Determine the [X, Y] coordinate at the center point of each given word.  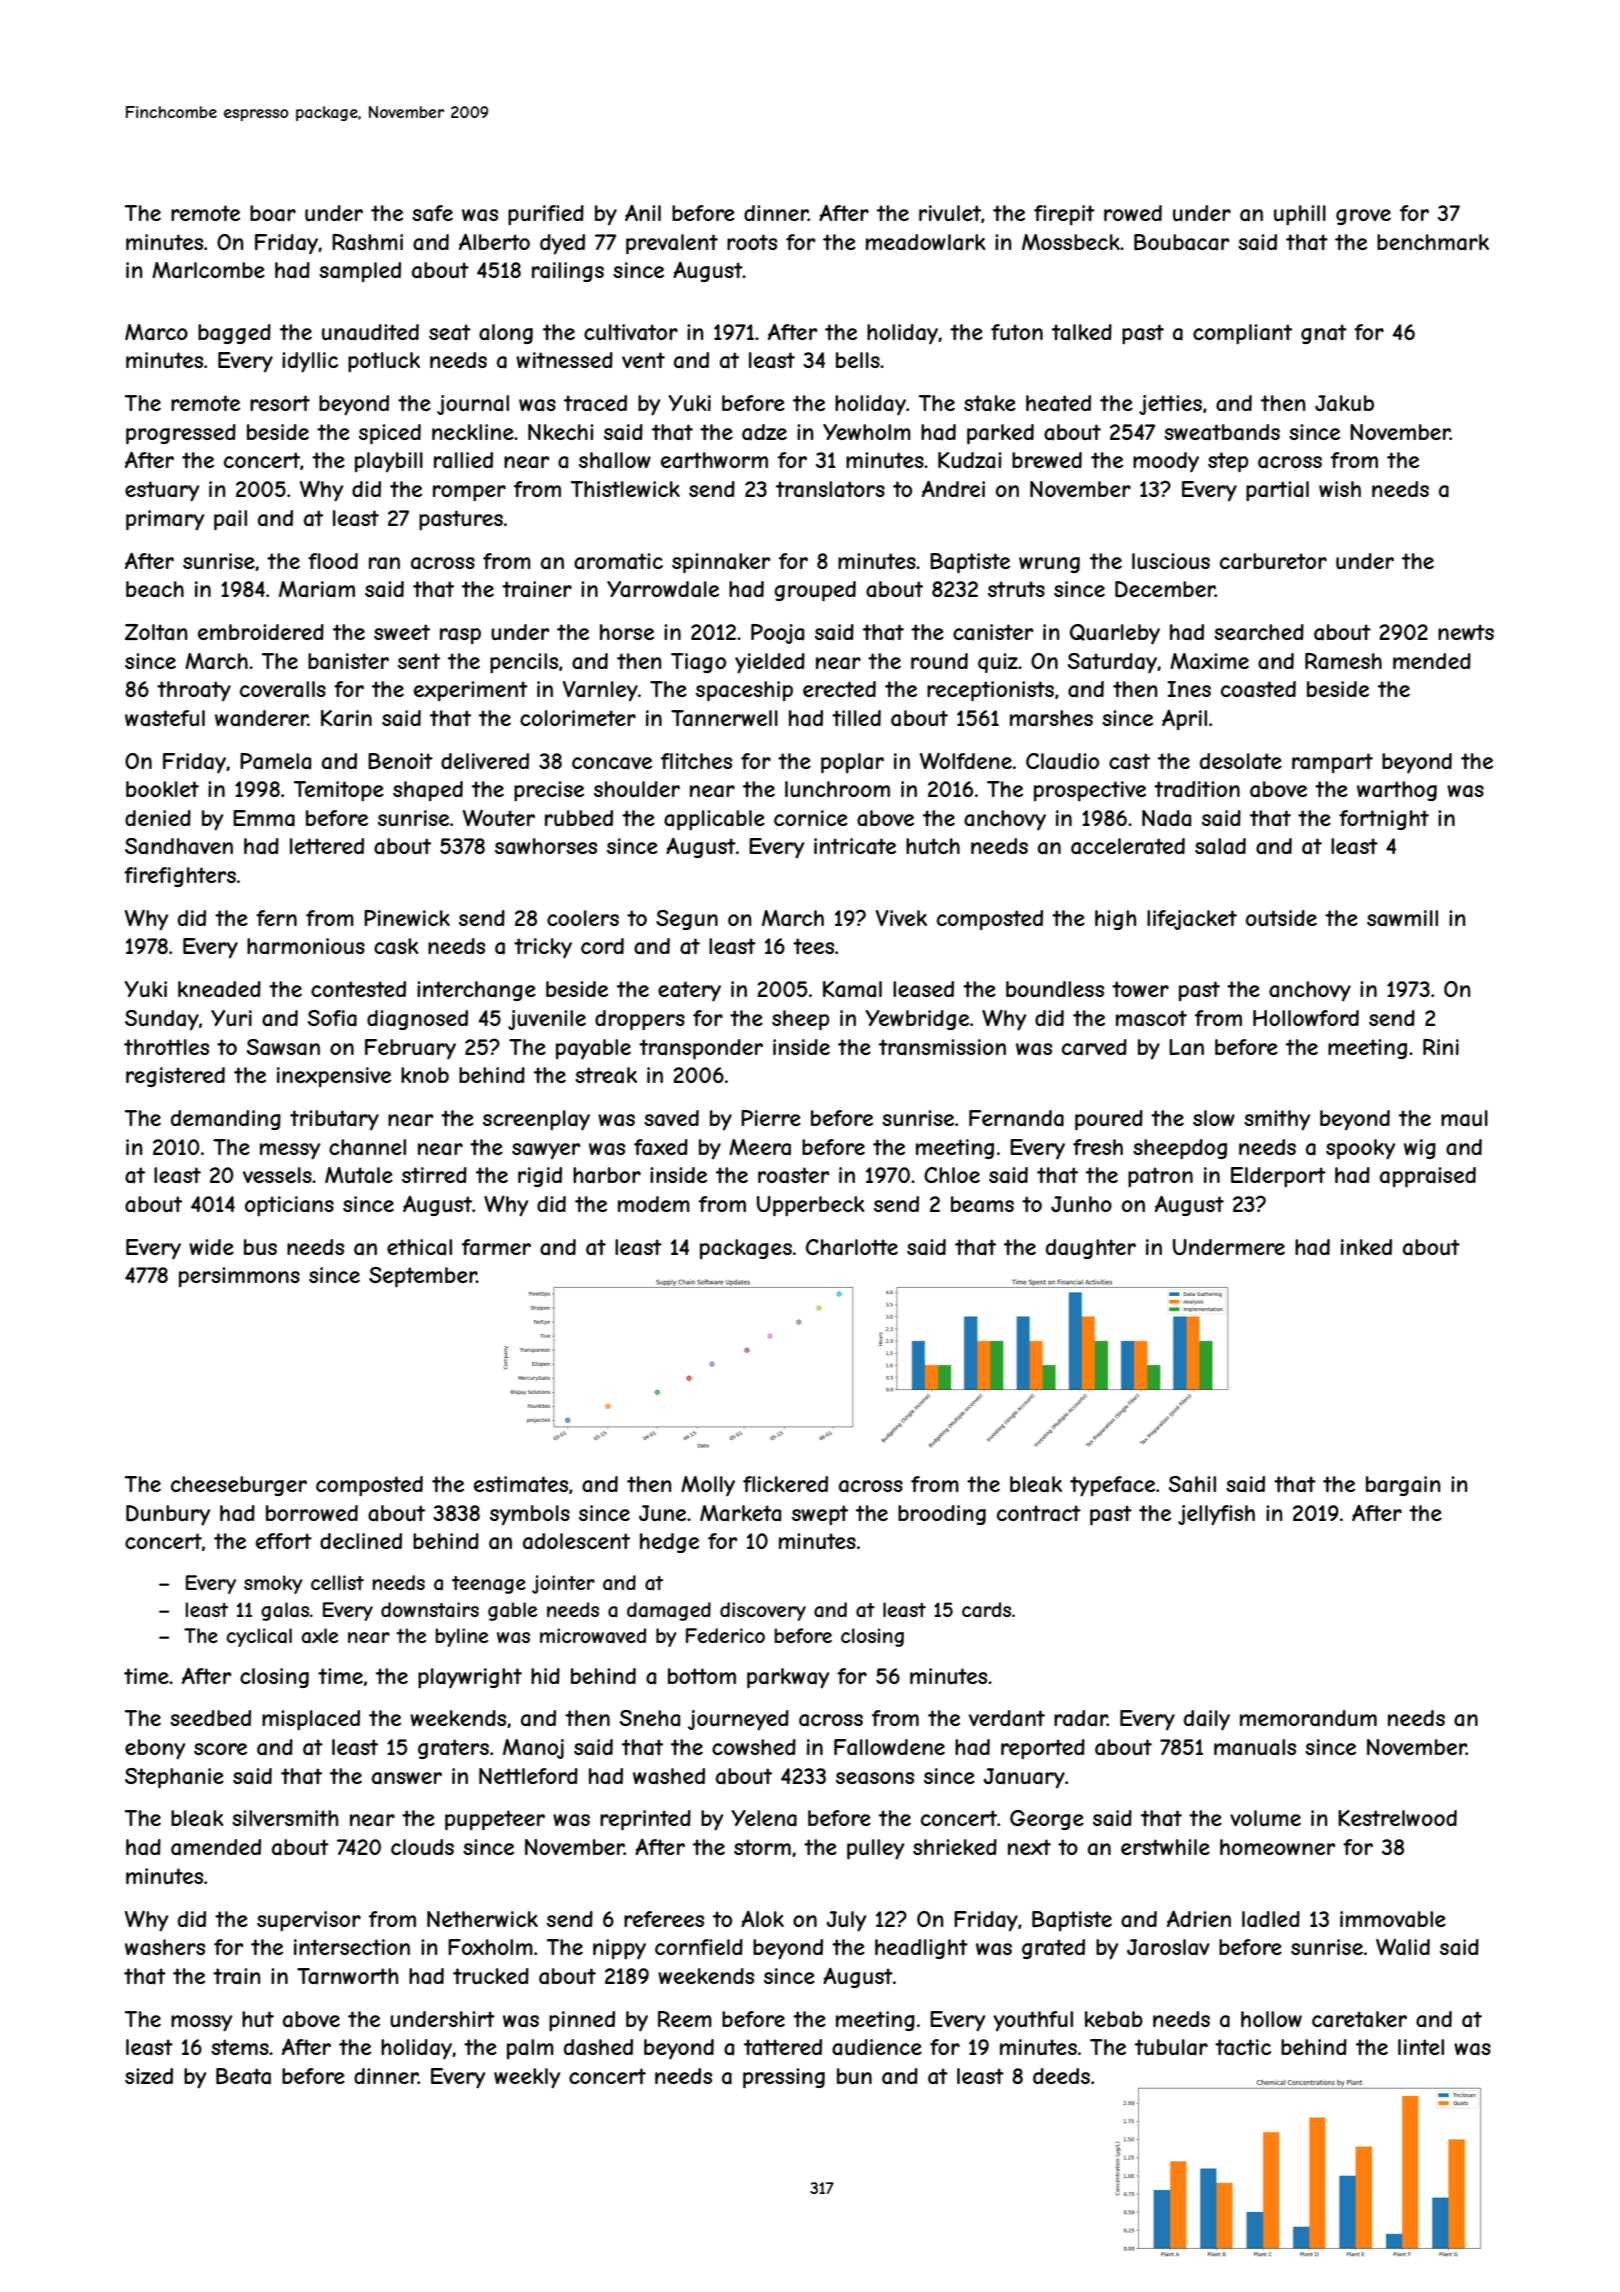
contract [1039, 1513]
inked [1366, 1247]
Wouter [499, 817]
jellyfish [1216, 1515]
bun [854, 2076]
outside [1281, 918]
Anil [643, 213]
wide [211, 1247]
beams [982, 1204]
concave [612, 763]
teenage [489, 1585]
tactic [1243, 2047]
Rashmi [367, 242]
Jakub [1344, 403]
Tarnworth [347, 1976]
